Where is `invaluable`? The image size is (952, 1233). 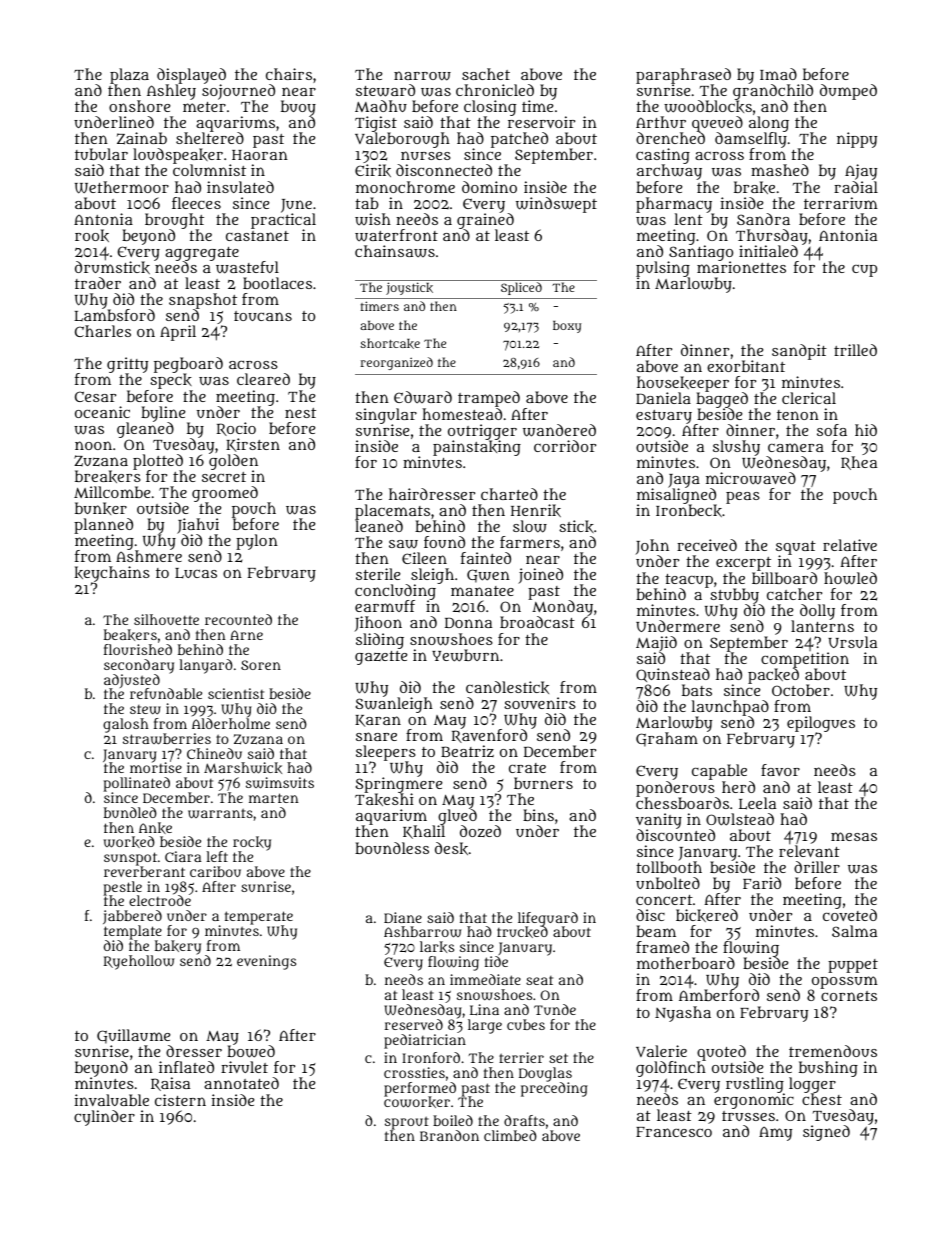 invaluable is located at coordinates (111, 1100).
